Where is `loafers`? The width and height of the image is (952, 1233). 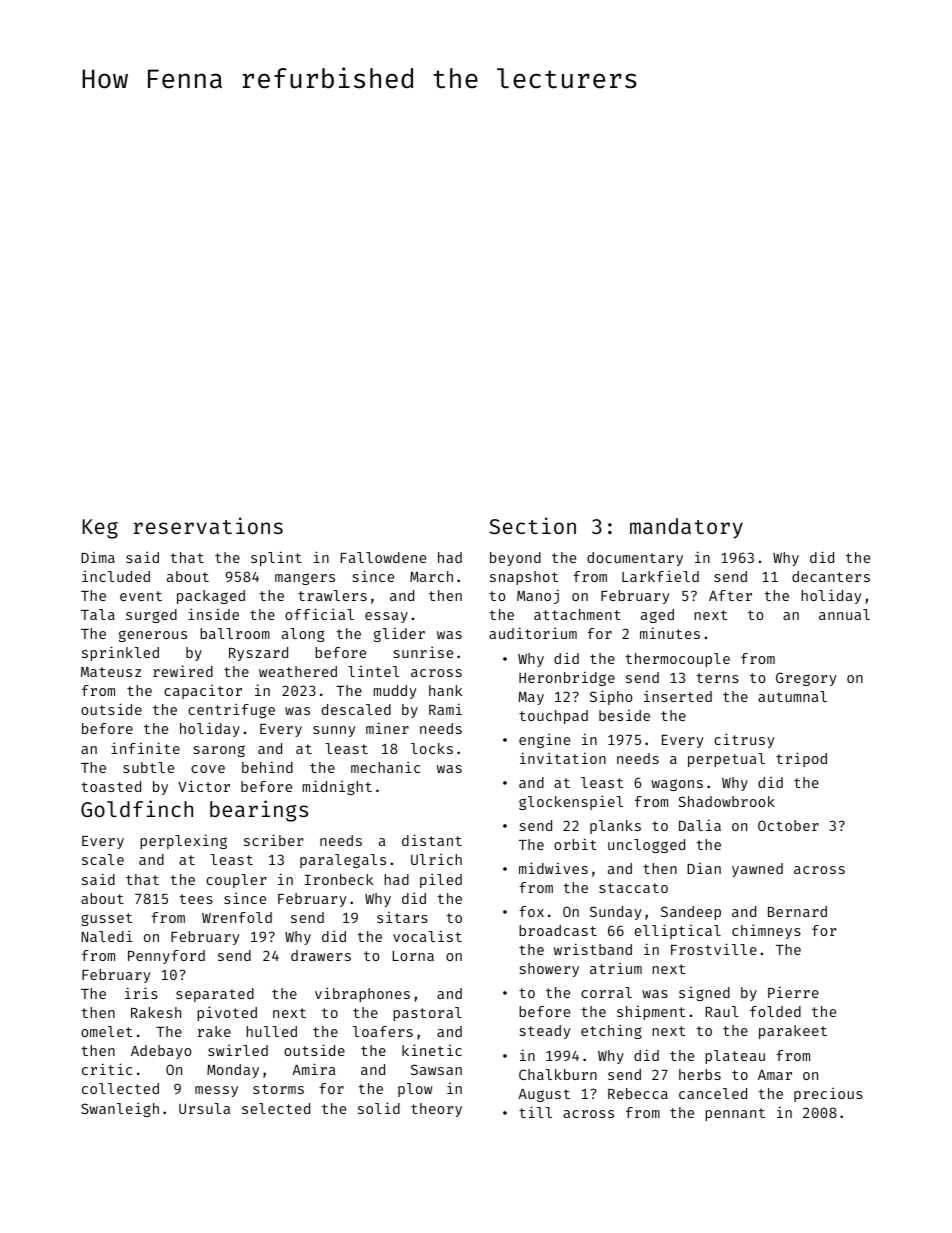 loafers is located at coordinates (383, 1031).
